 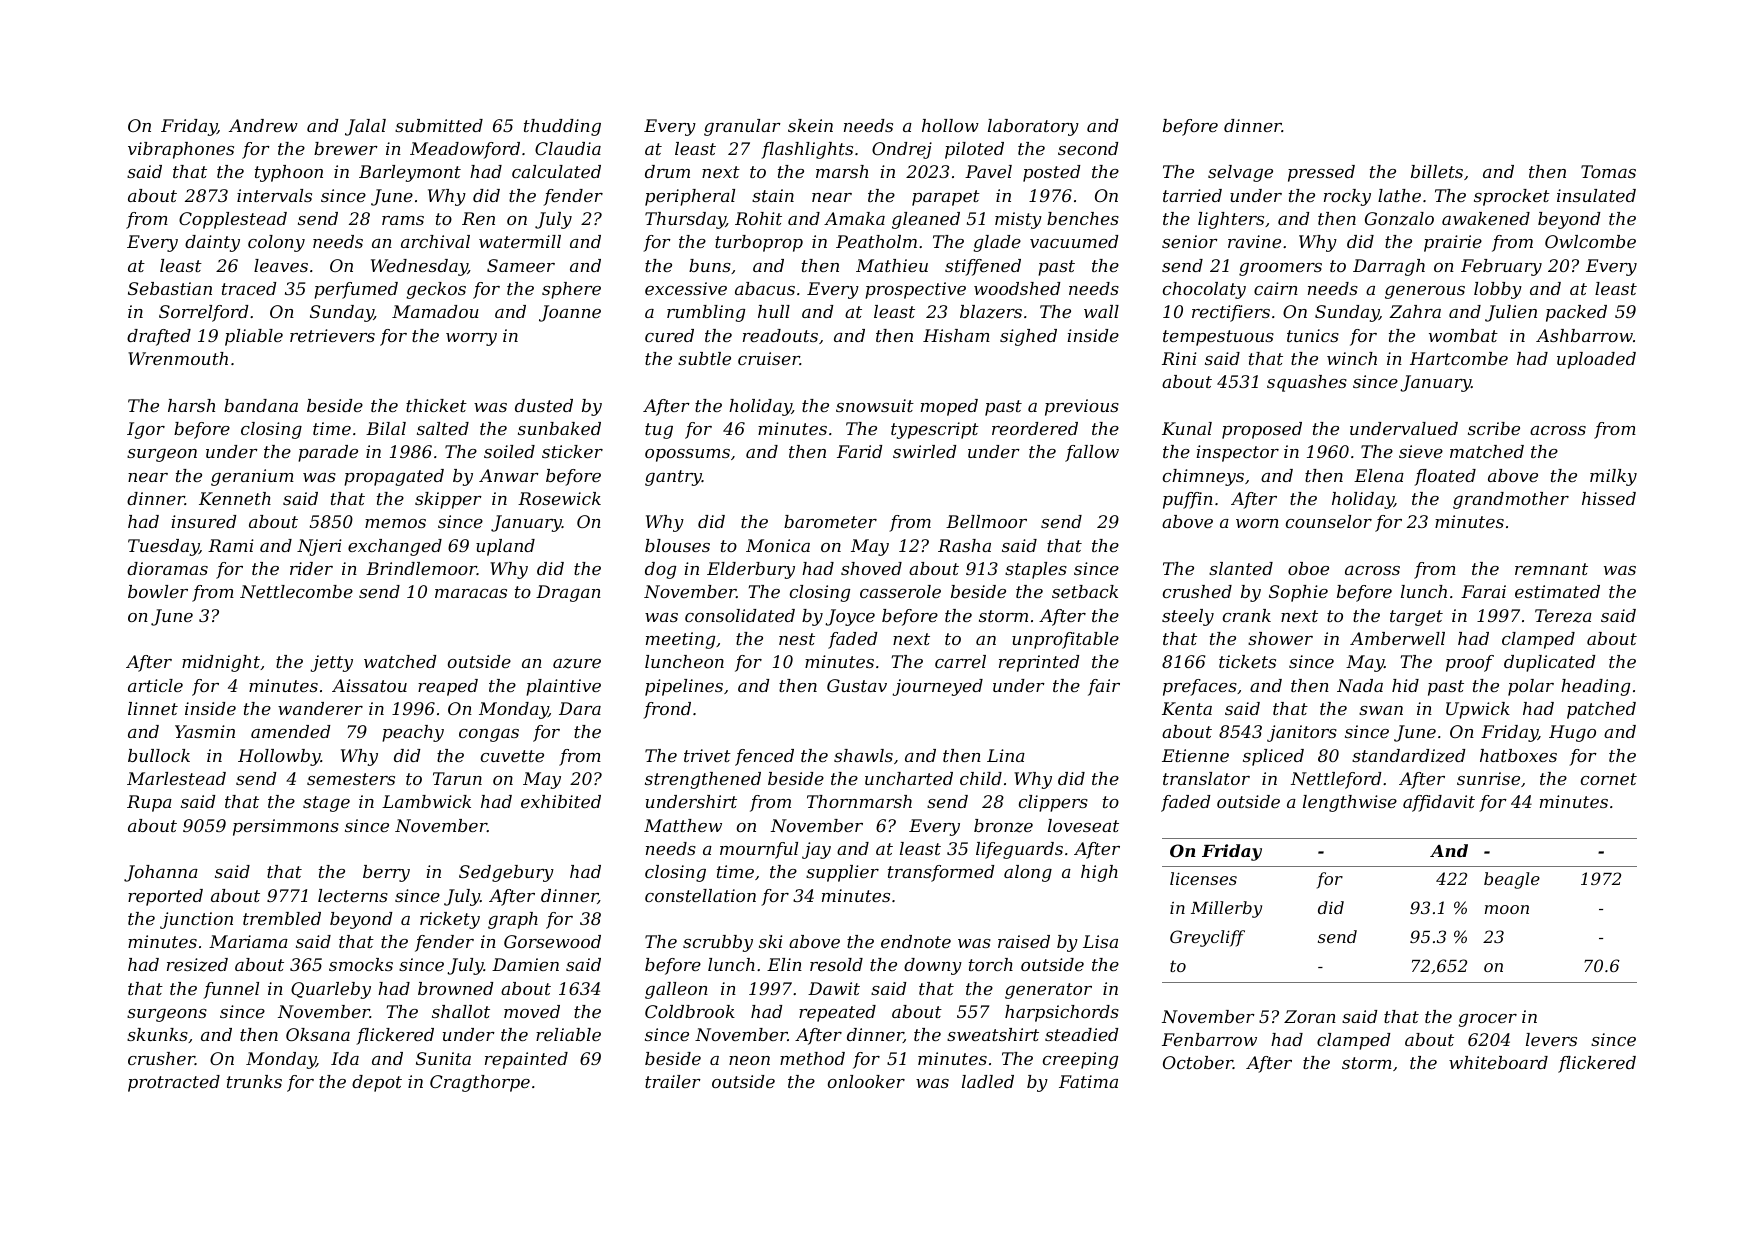 What do you see at coordinates (960, 661) in the screenshot?
I see `carrel` at bounding box center [960, 661].
